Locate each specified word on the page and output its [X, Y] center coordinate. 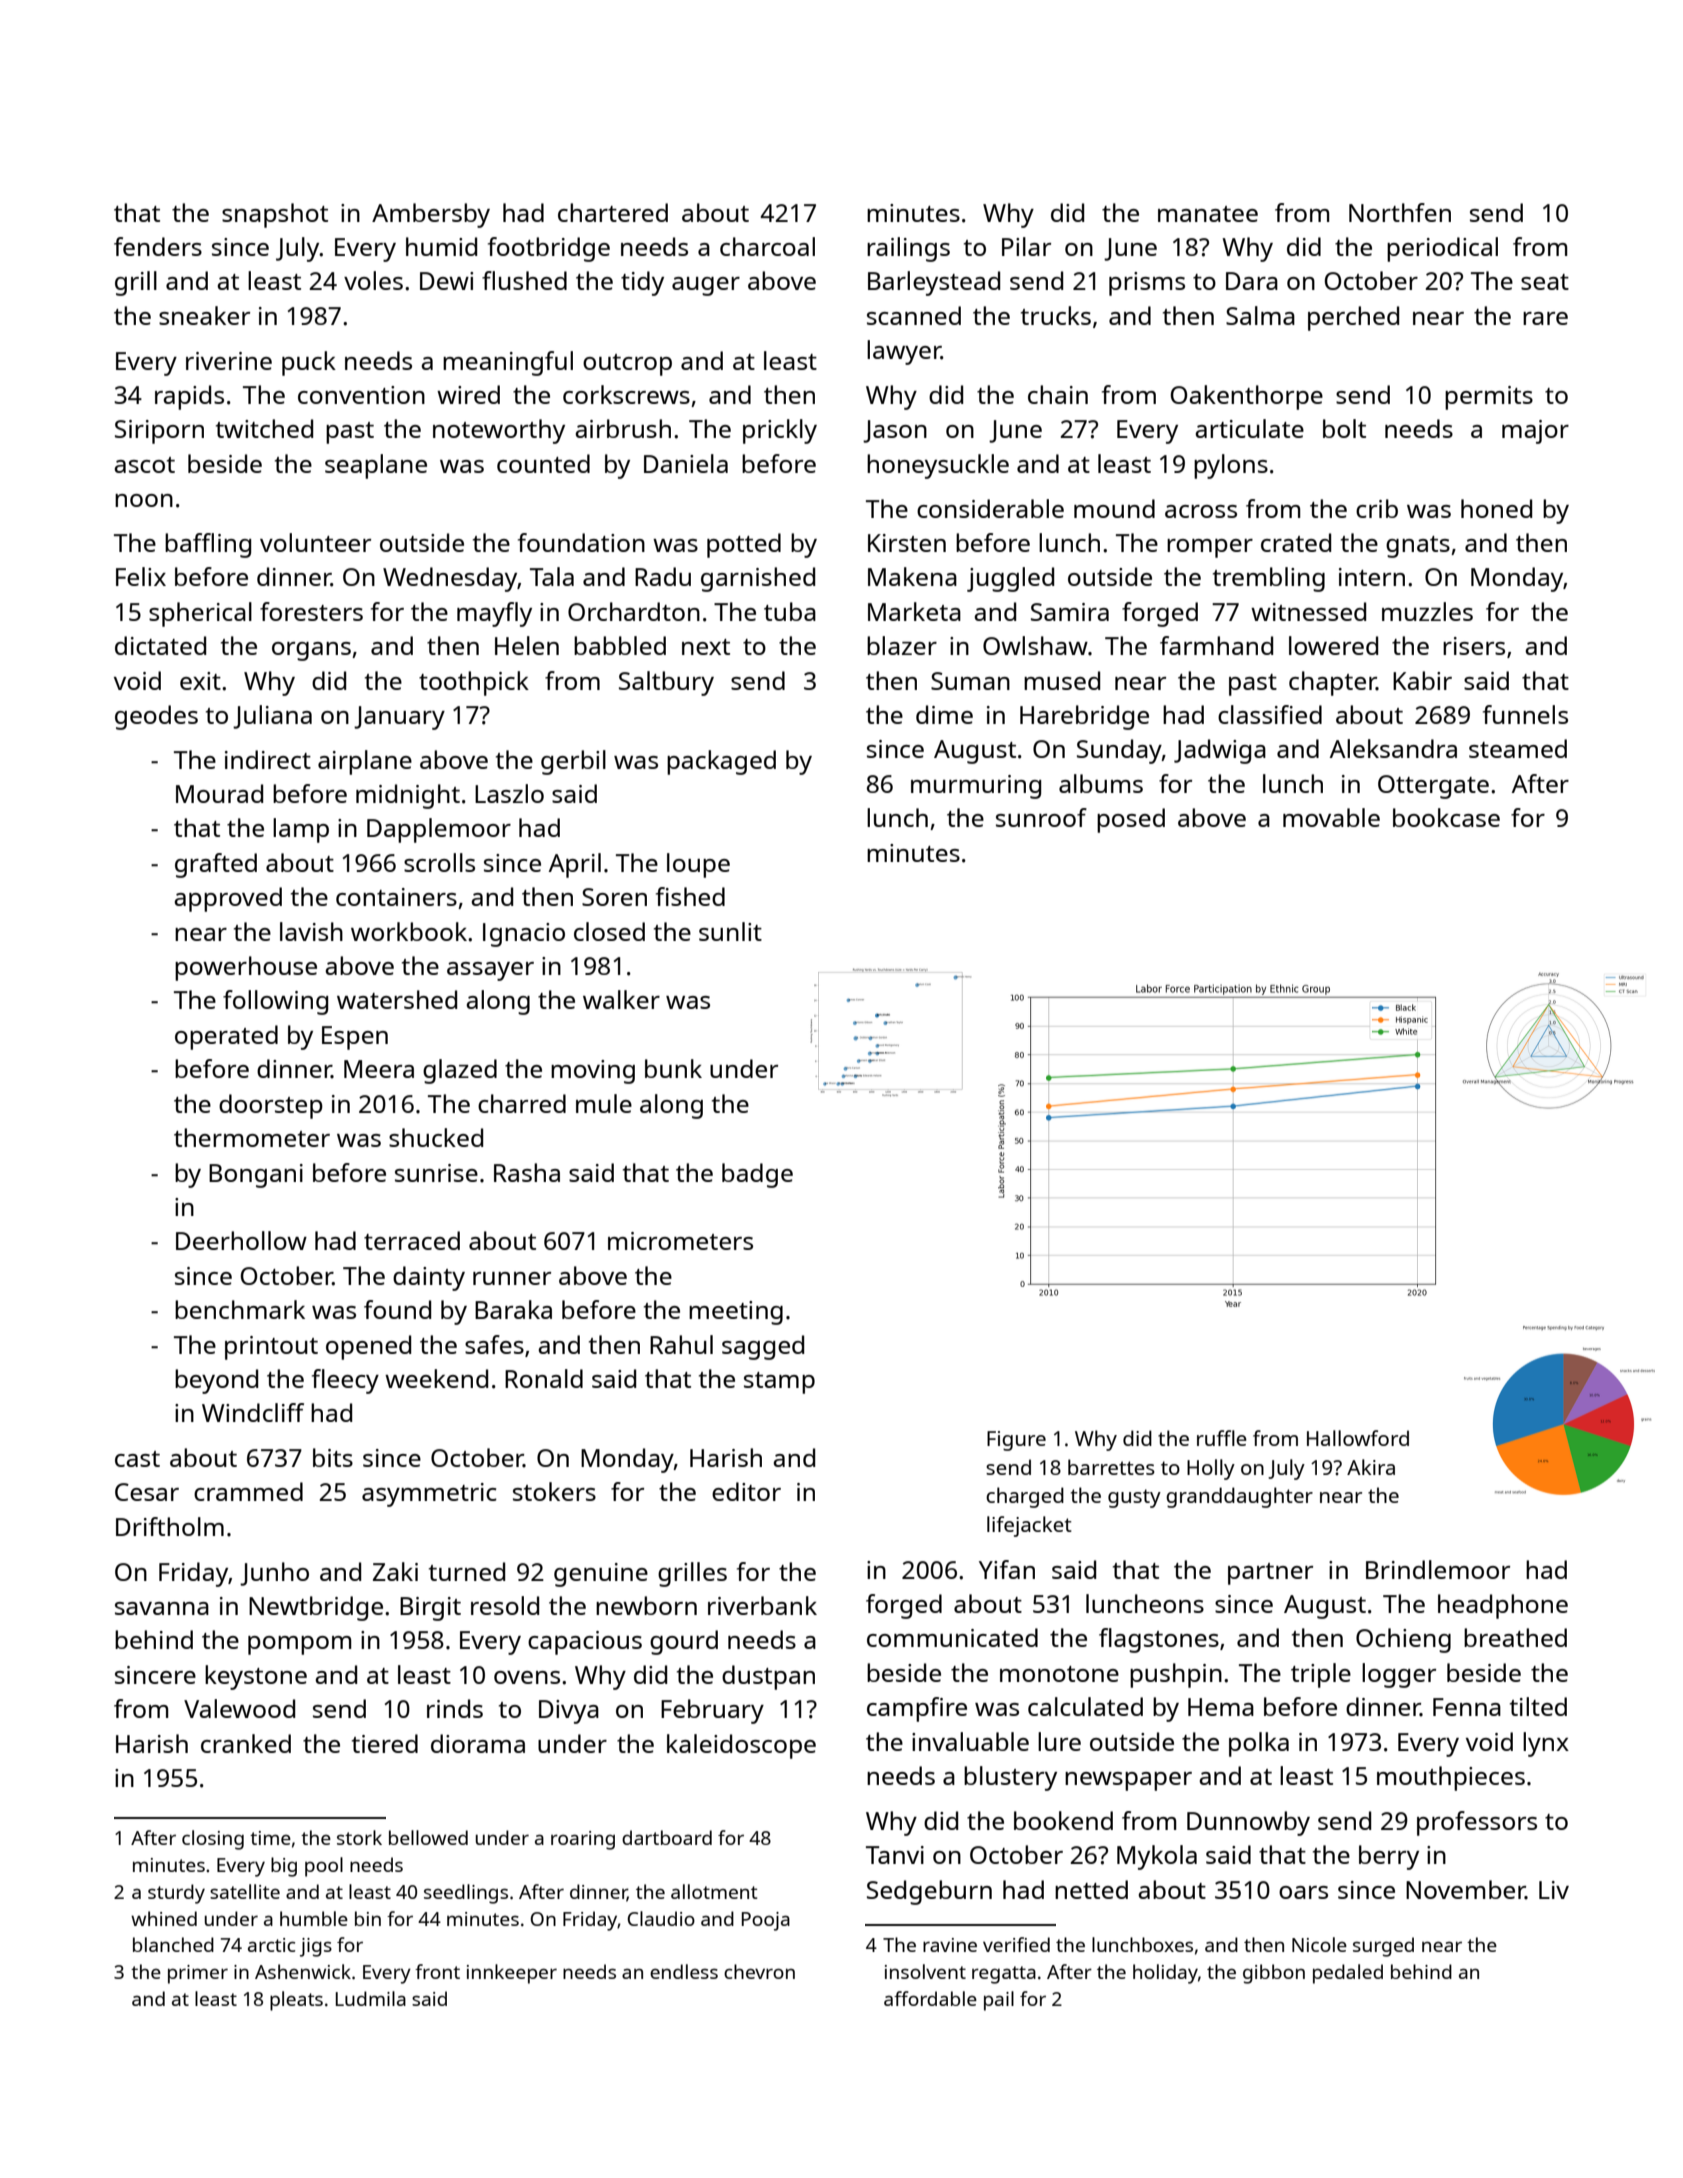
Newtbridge [316, 1608]
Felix [141, 576]
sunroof [1041, 817]
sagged [763, 1347]
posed [1131, 820]
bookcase [1446, 817]
